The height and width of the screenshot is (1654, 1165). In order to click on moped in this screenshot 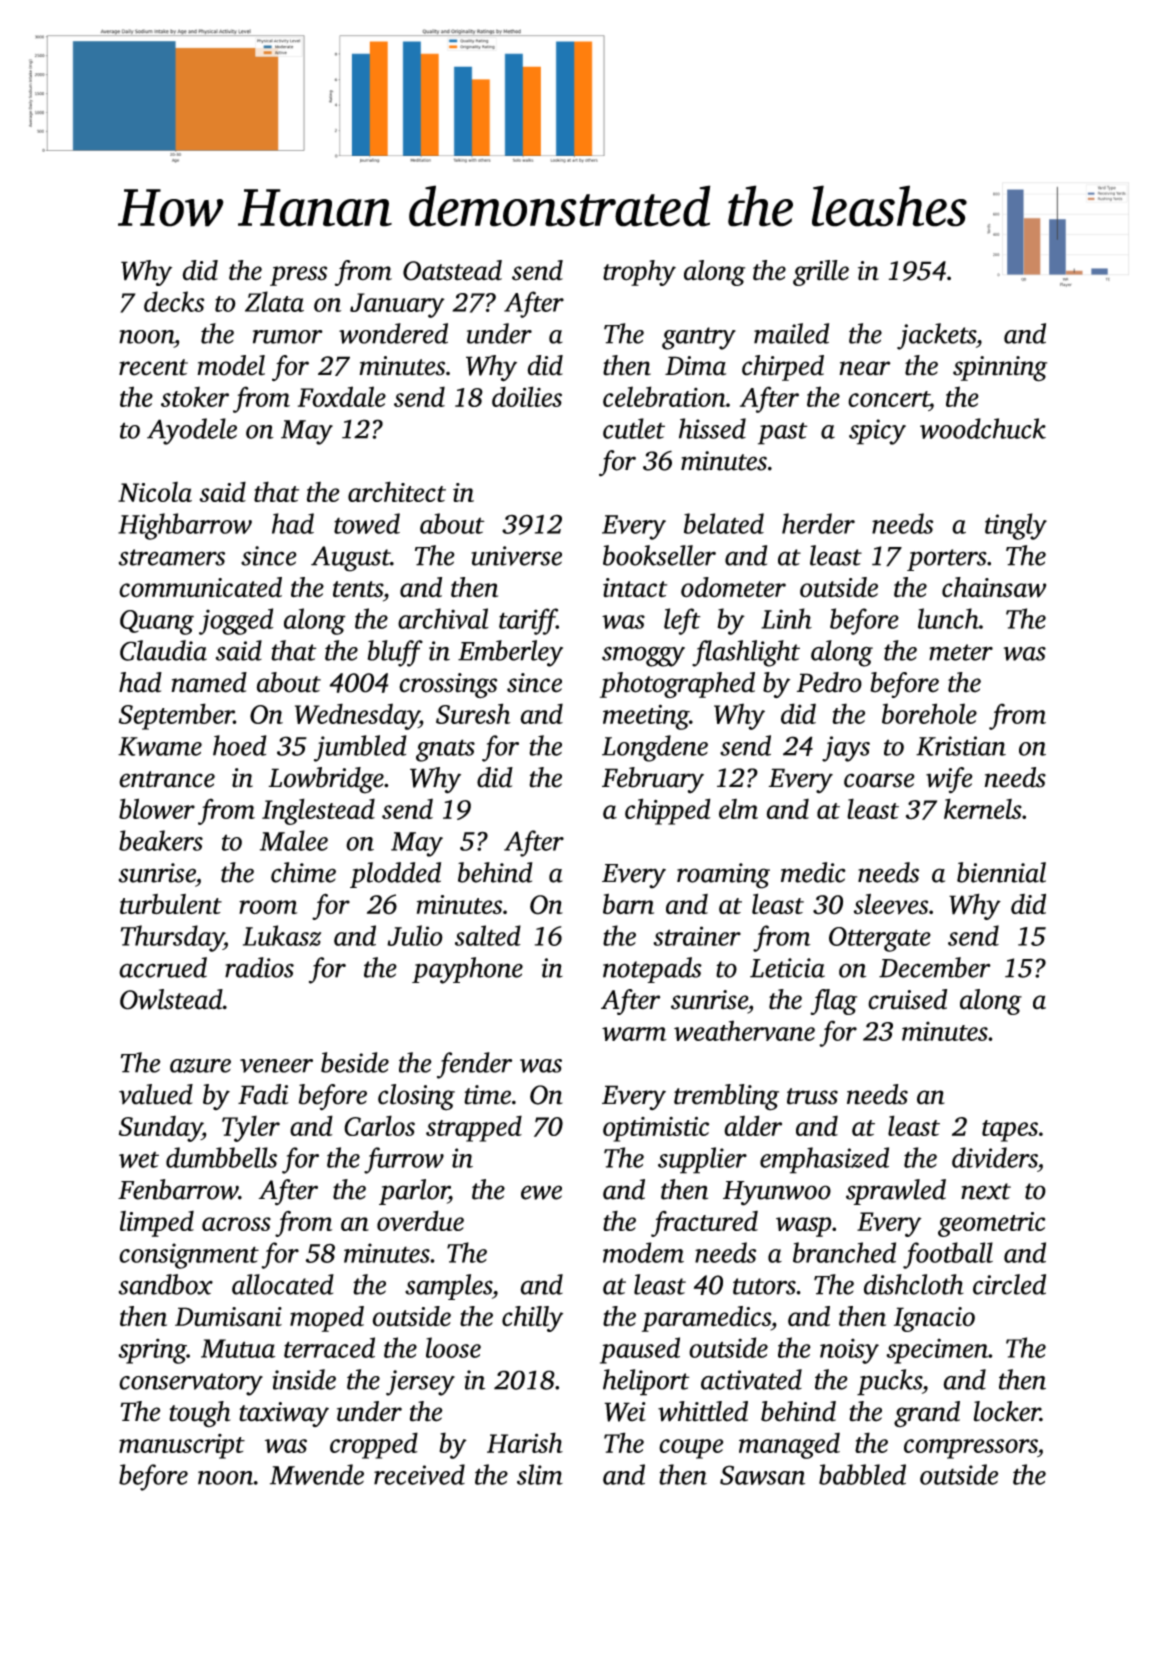, I will do `click(327, 1319)`.
